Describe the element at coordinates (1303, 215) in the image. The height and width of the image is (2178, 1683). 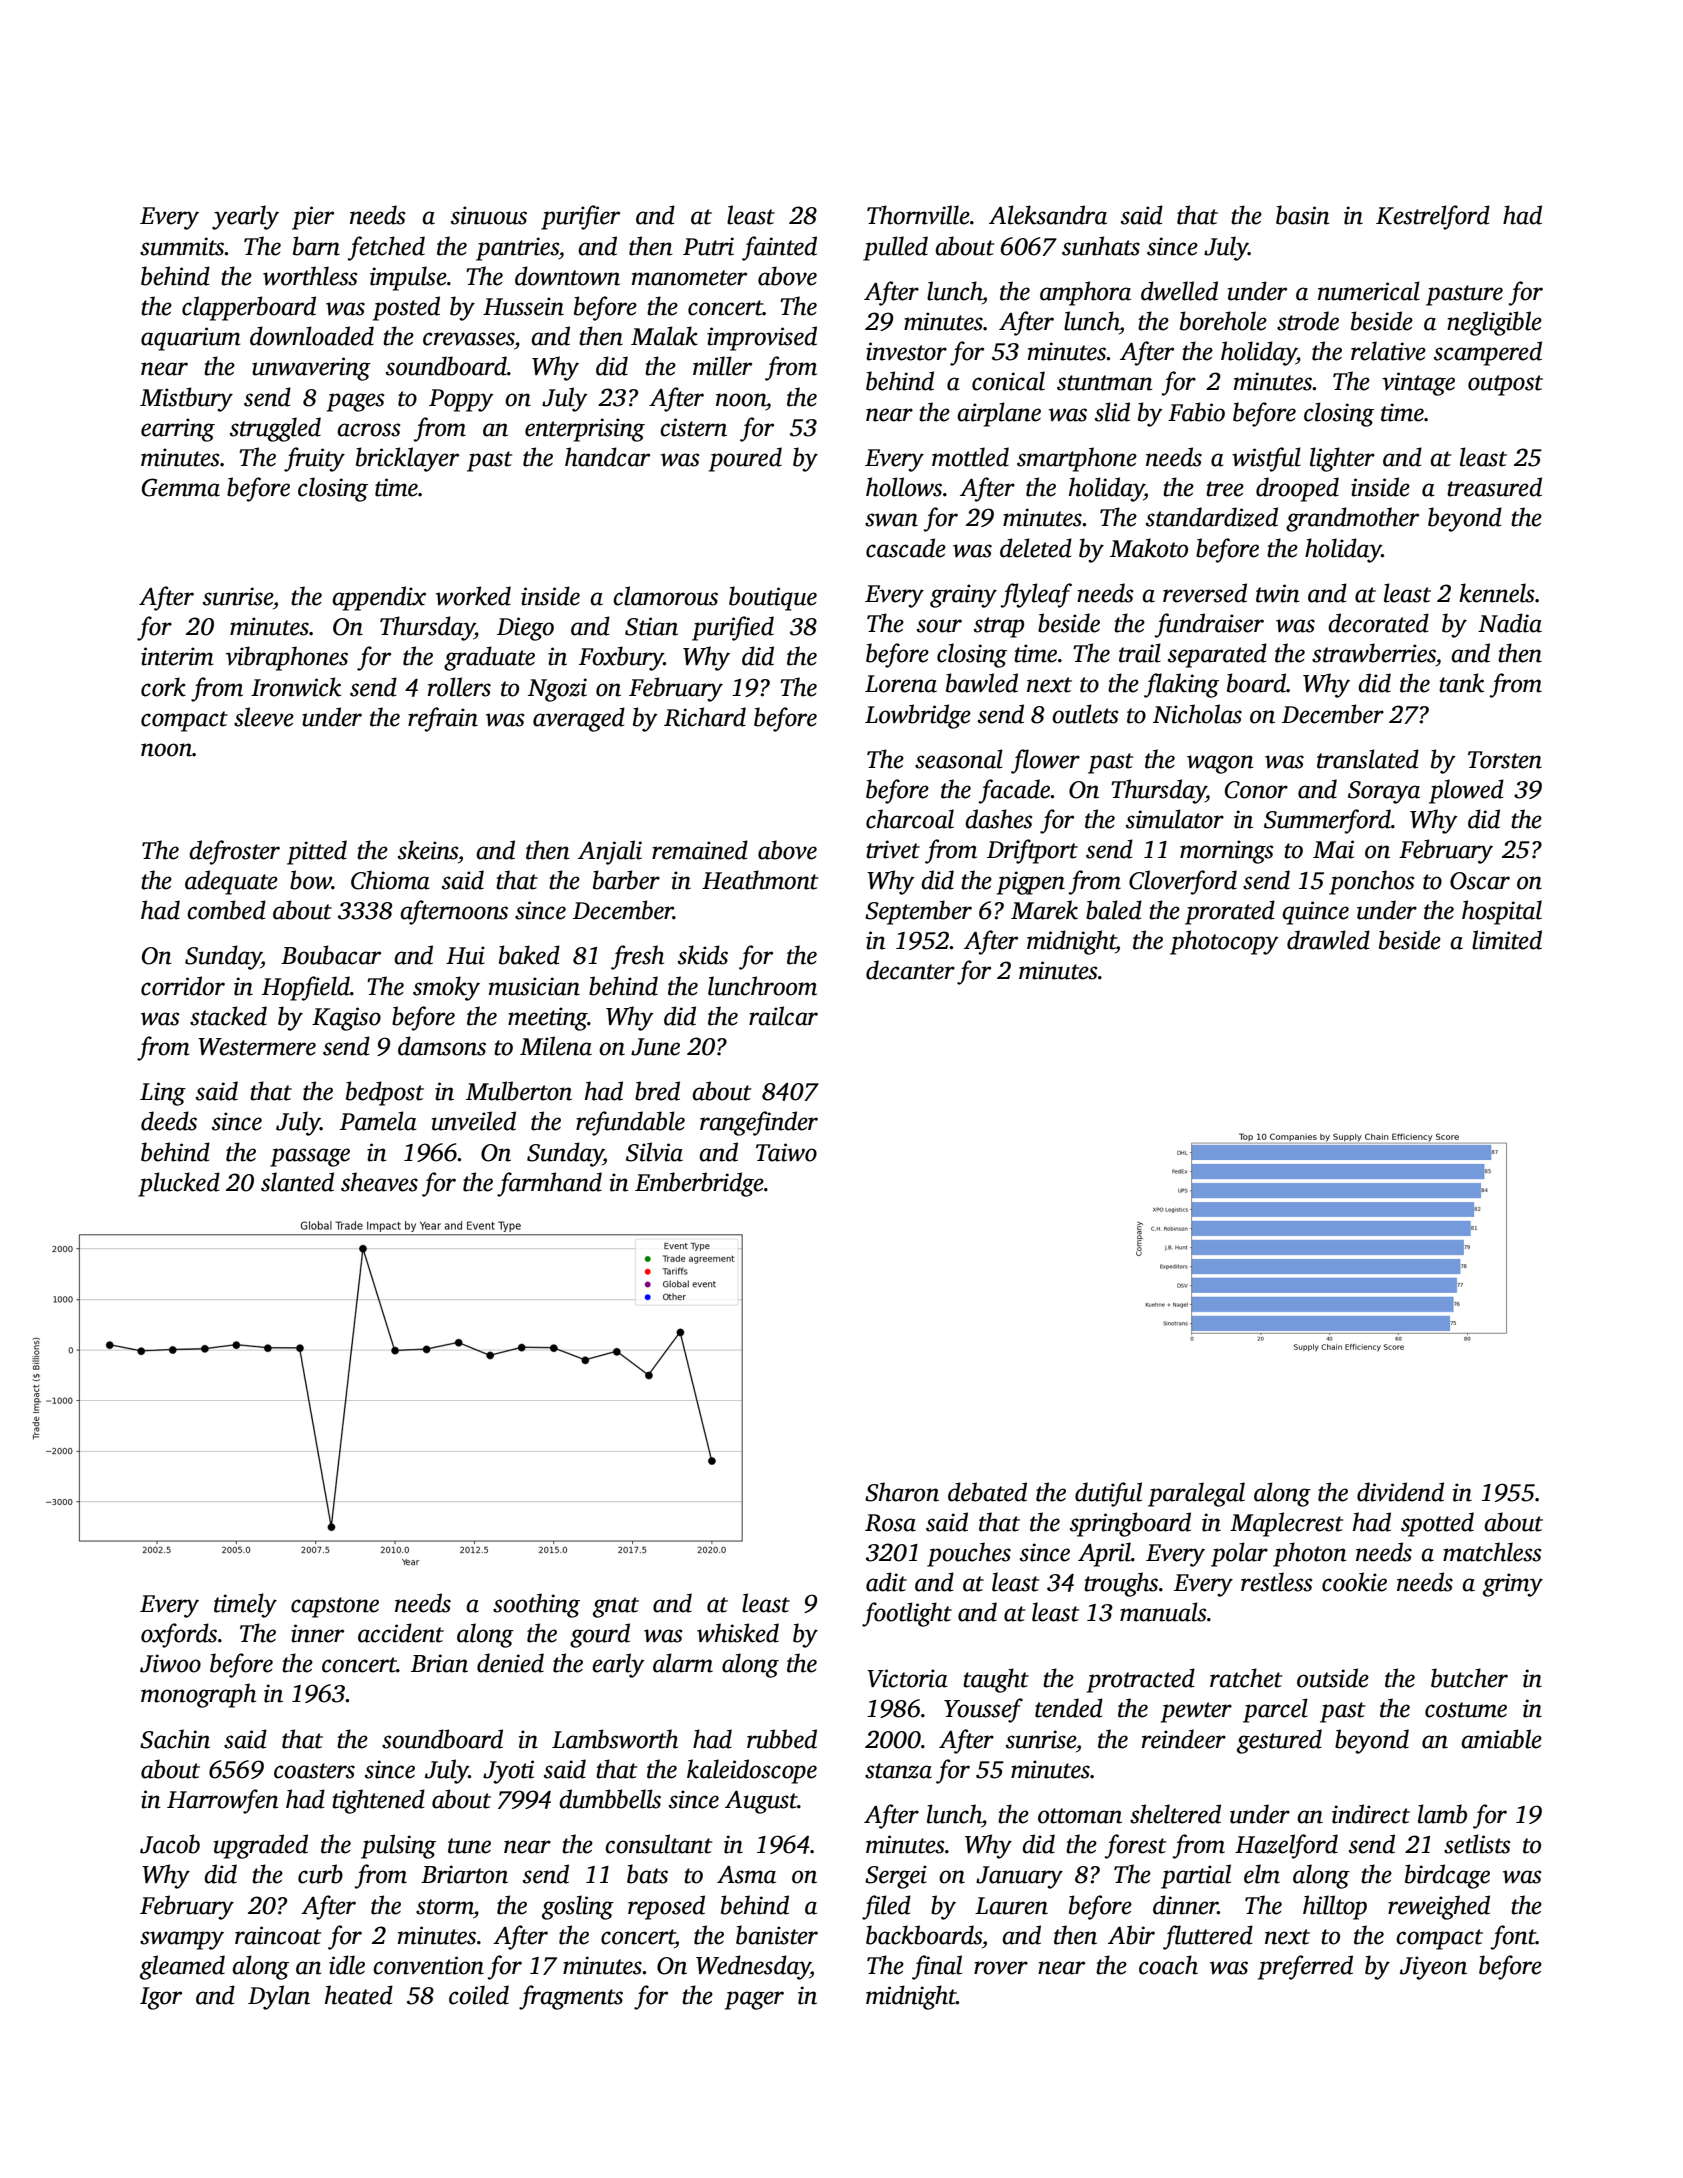
I see `basin` at that location.
